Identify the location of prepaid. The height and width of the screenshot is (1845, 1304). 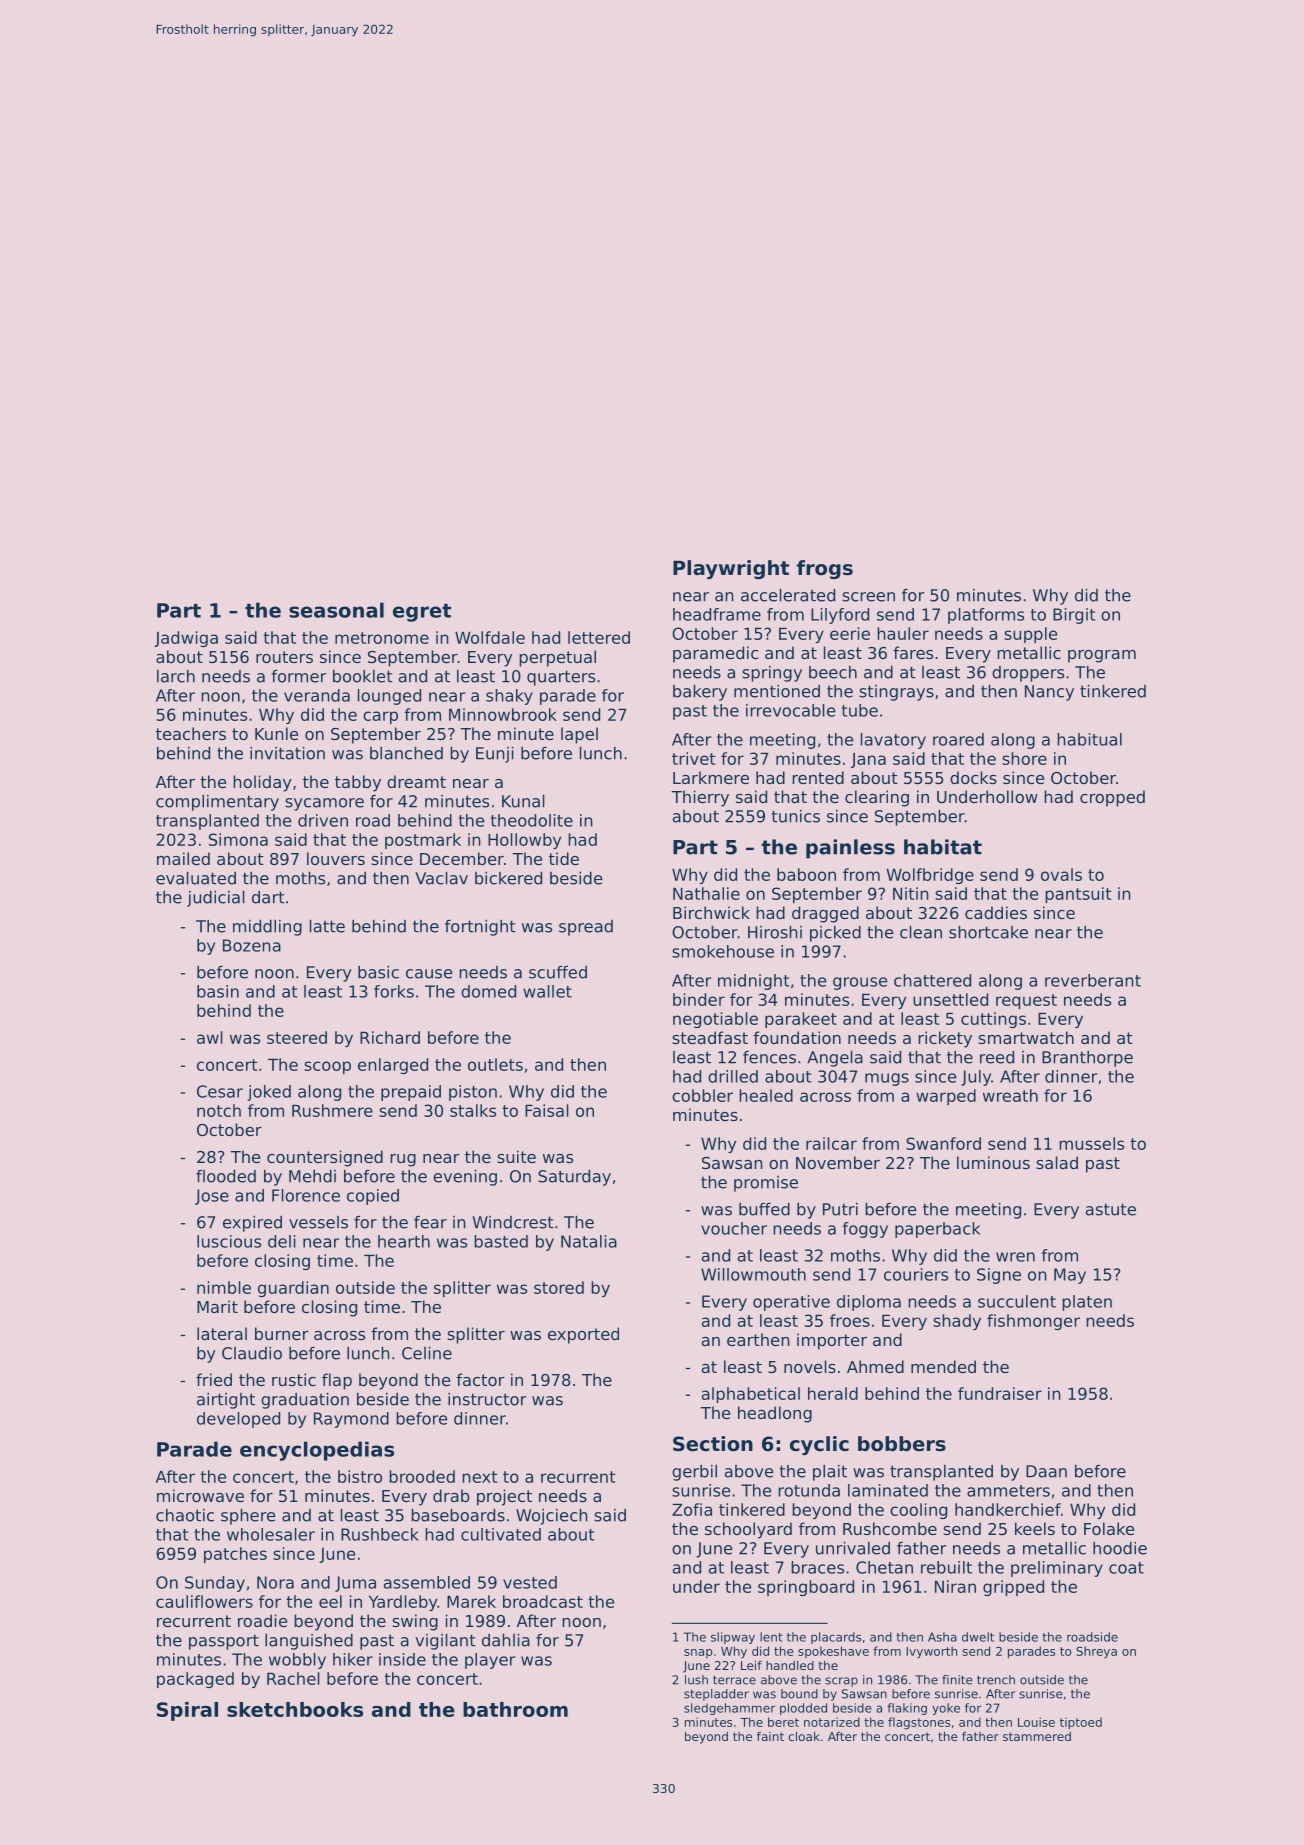
(411, 1093).
